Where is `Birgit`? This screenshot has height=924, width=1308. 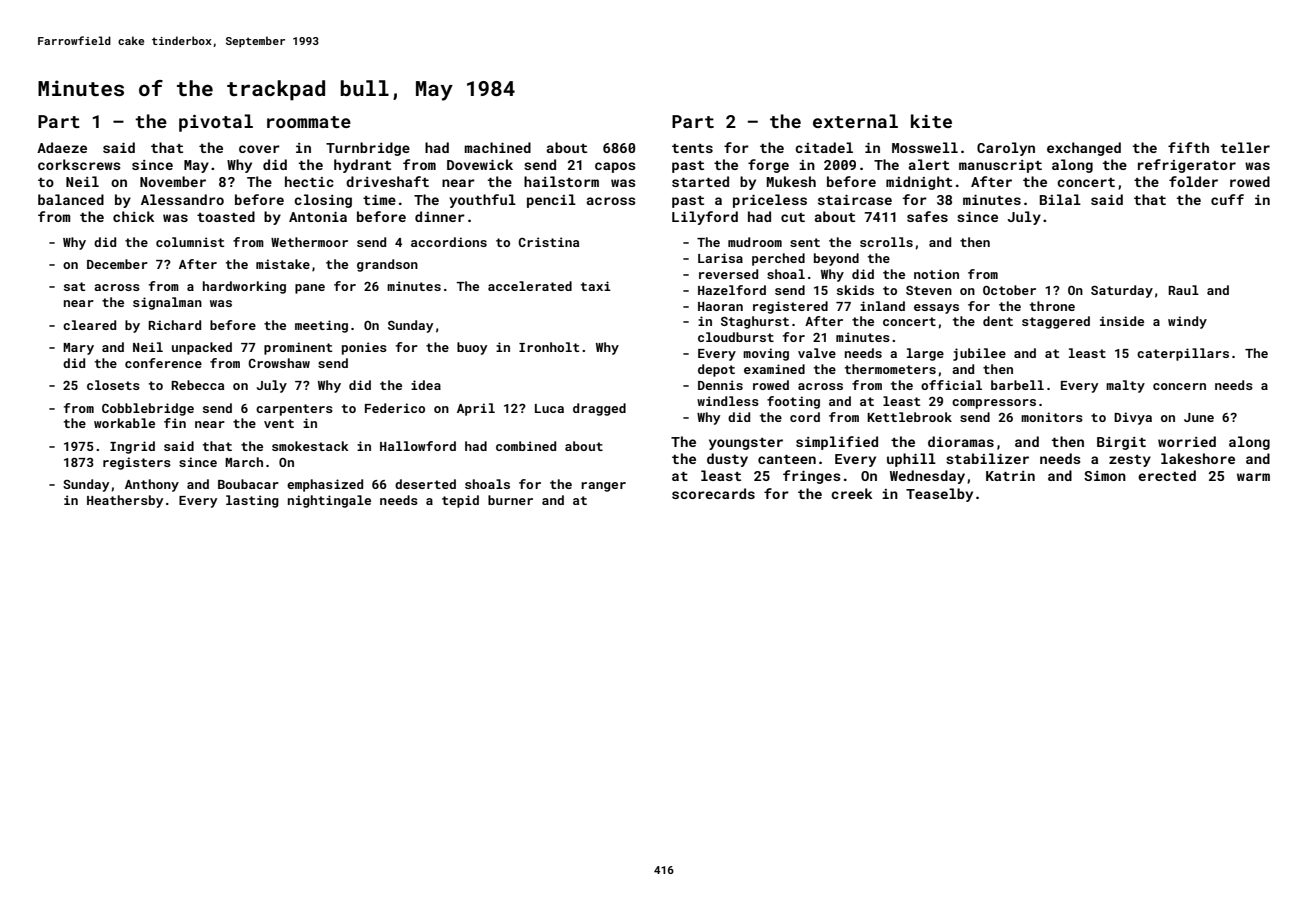
Birgit is located at coordinates (1121, 443).
